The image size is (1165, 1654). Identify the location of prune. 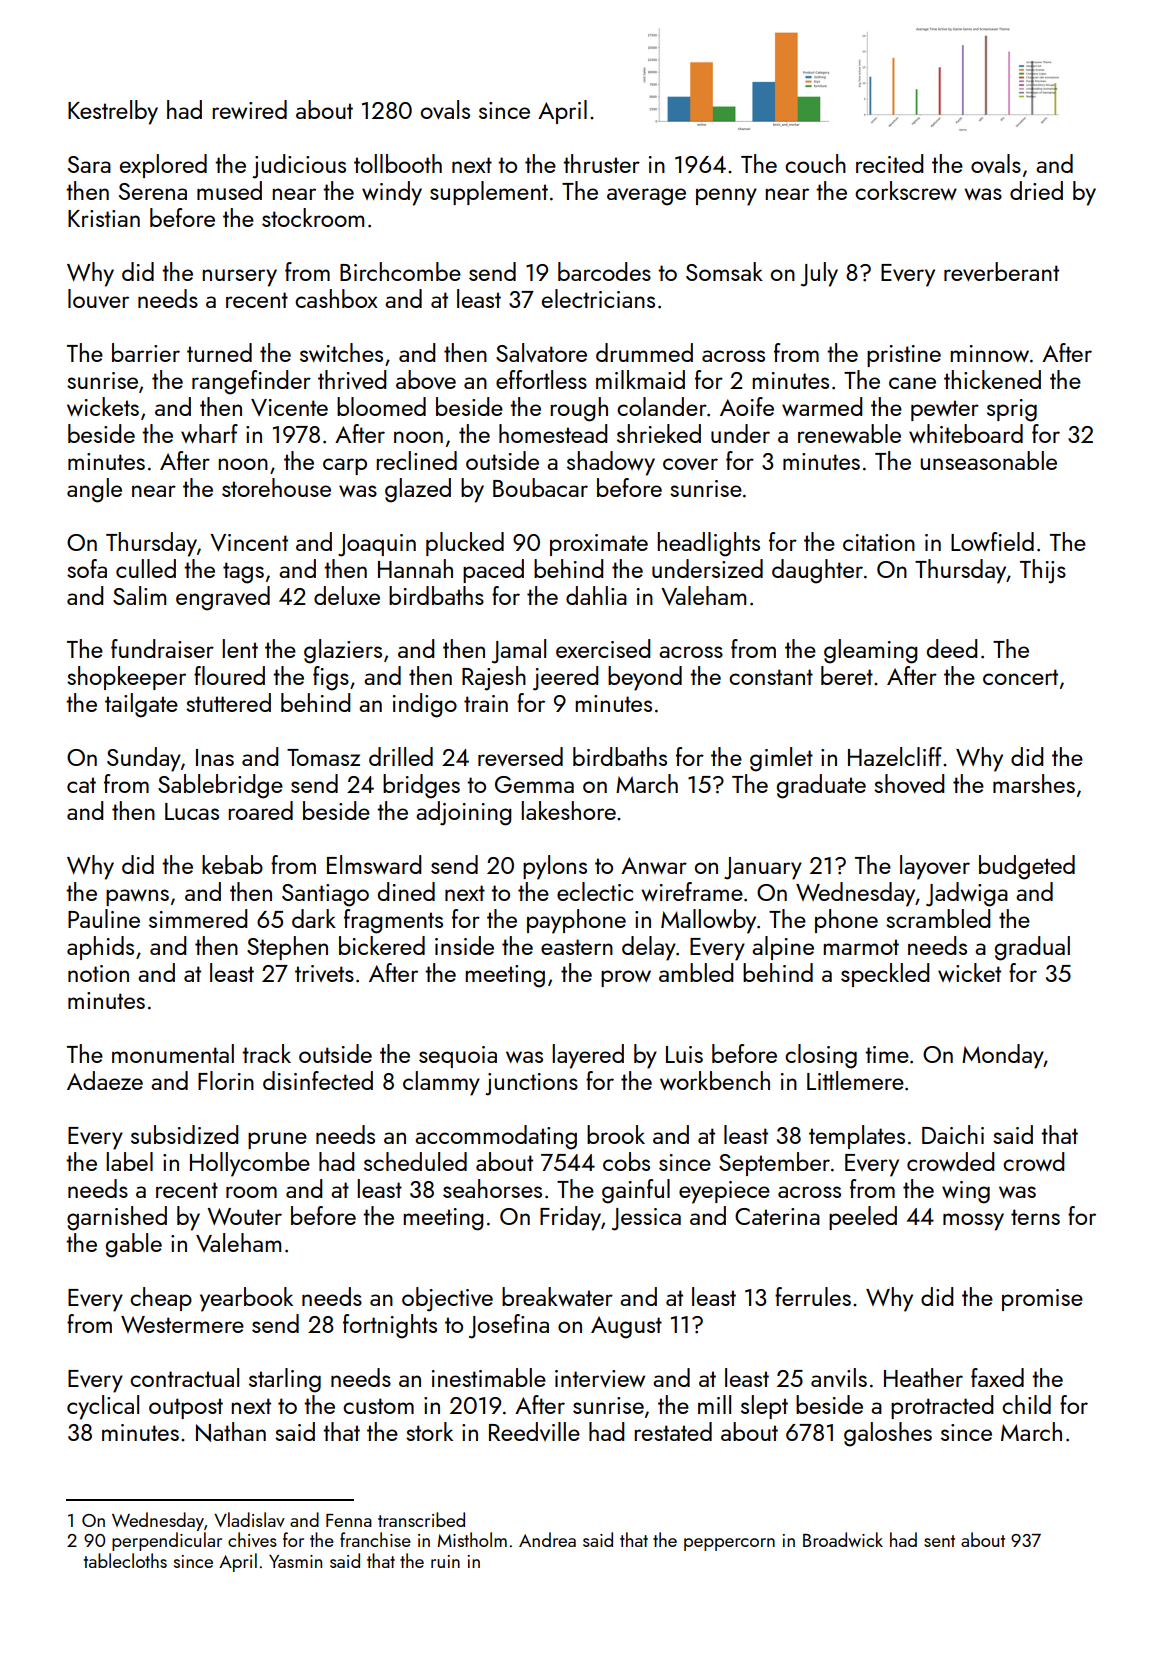
(277, 1140).
